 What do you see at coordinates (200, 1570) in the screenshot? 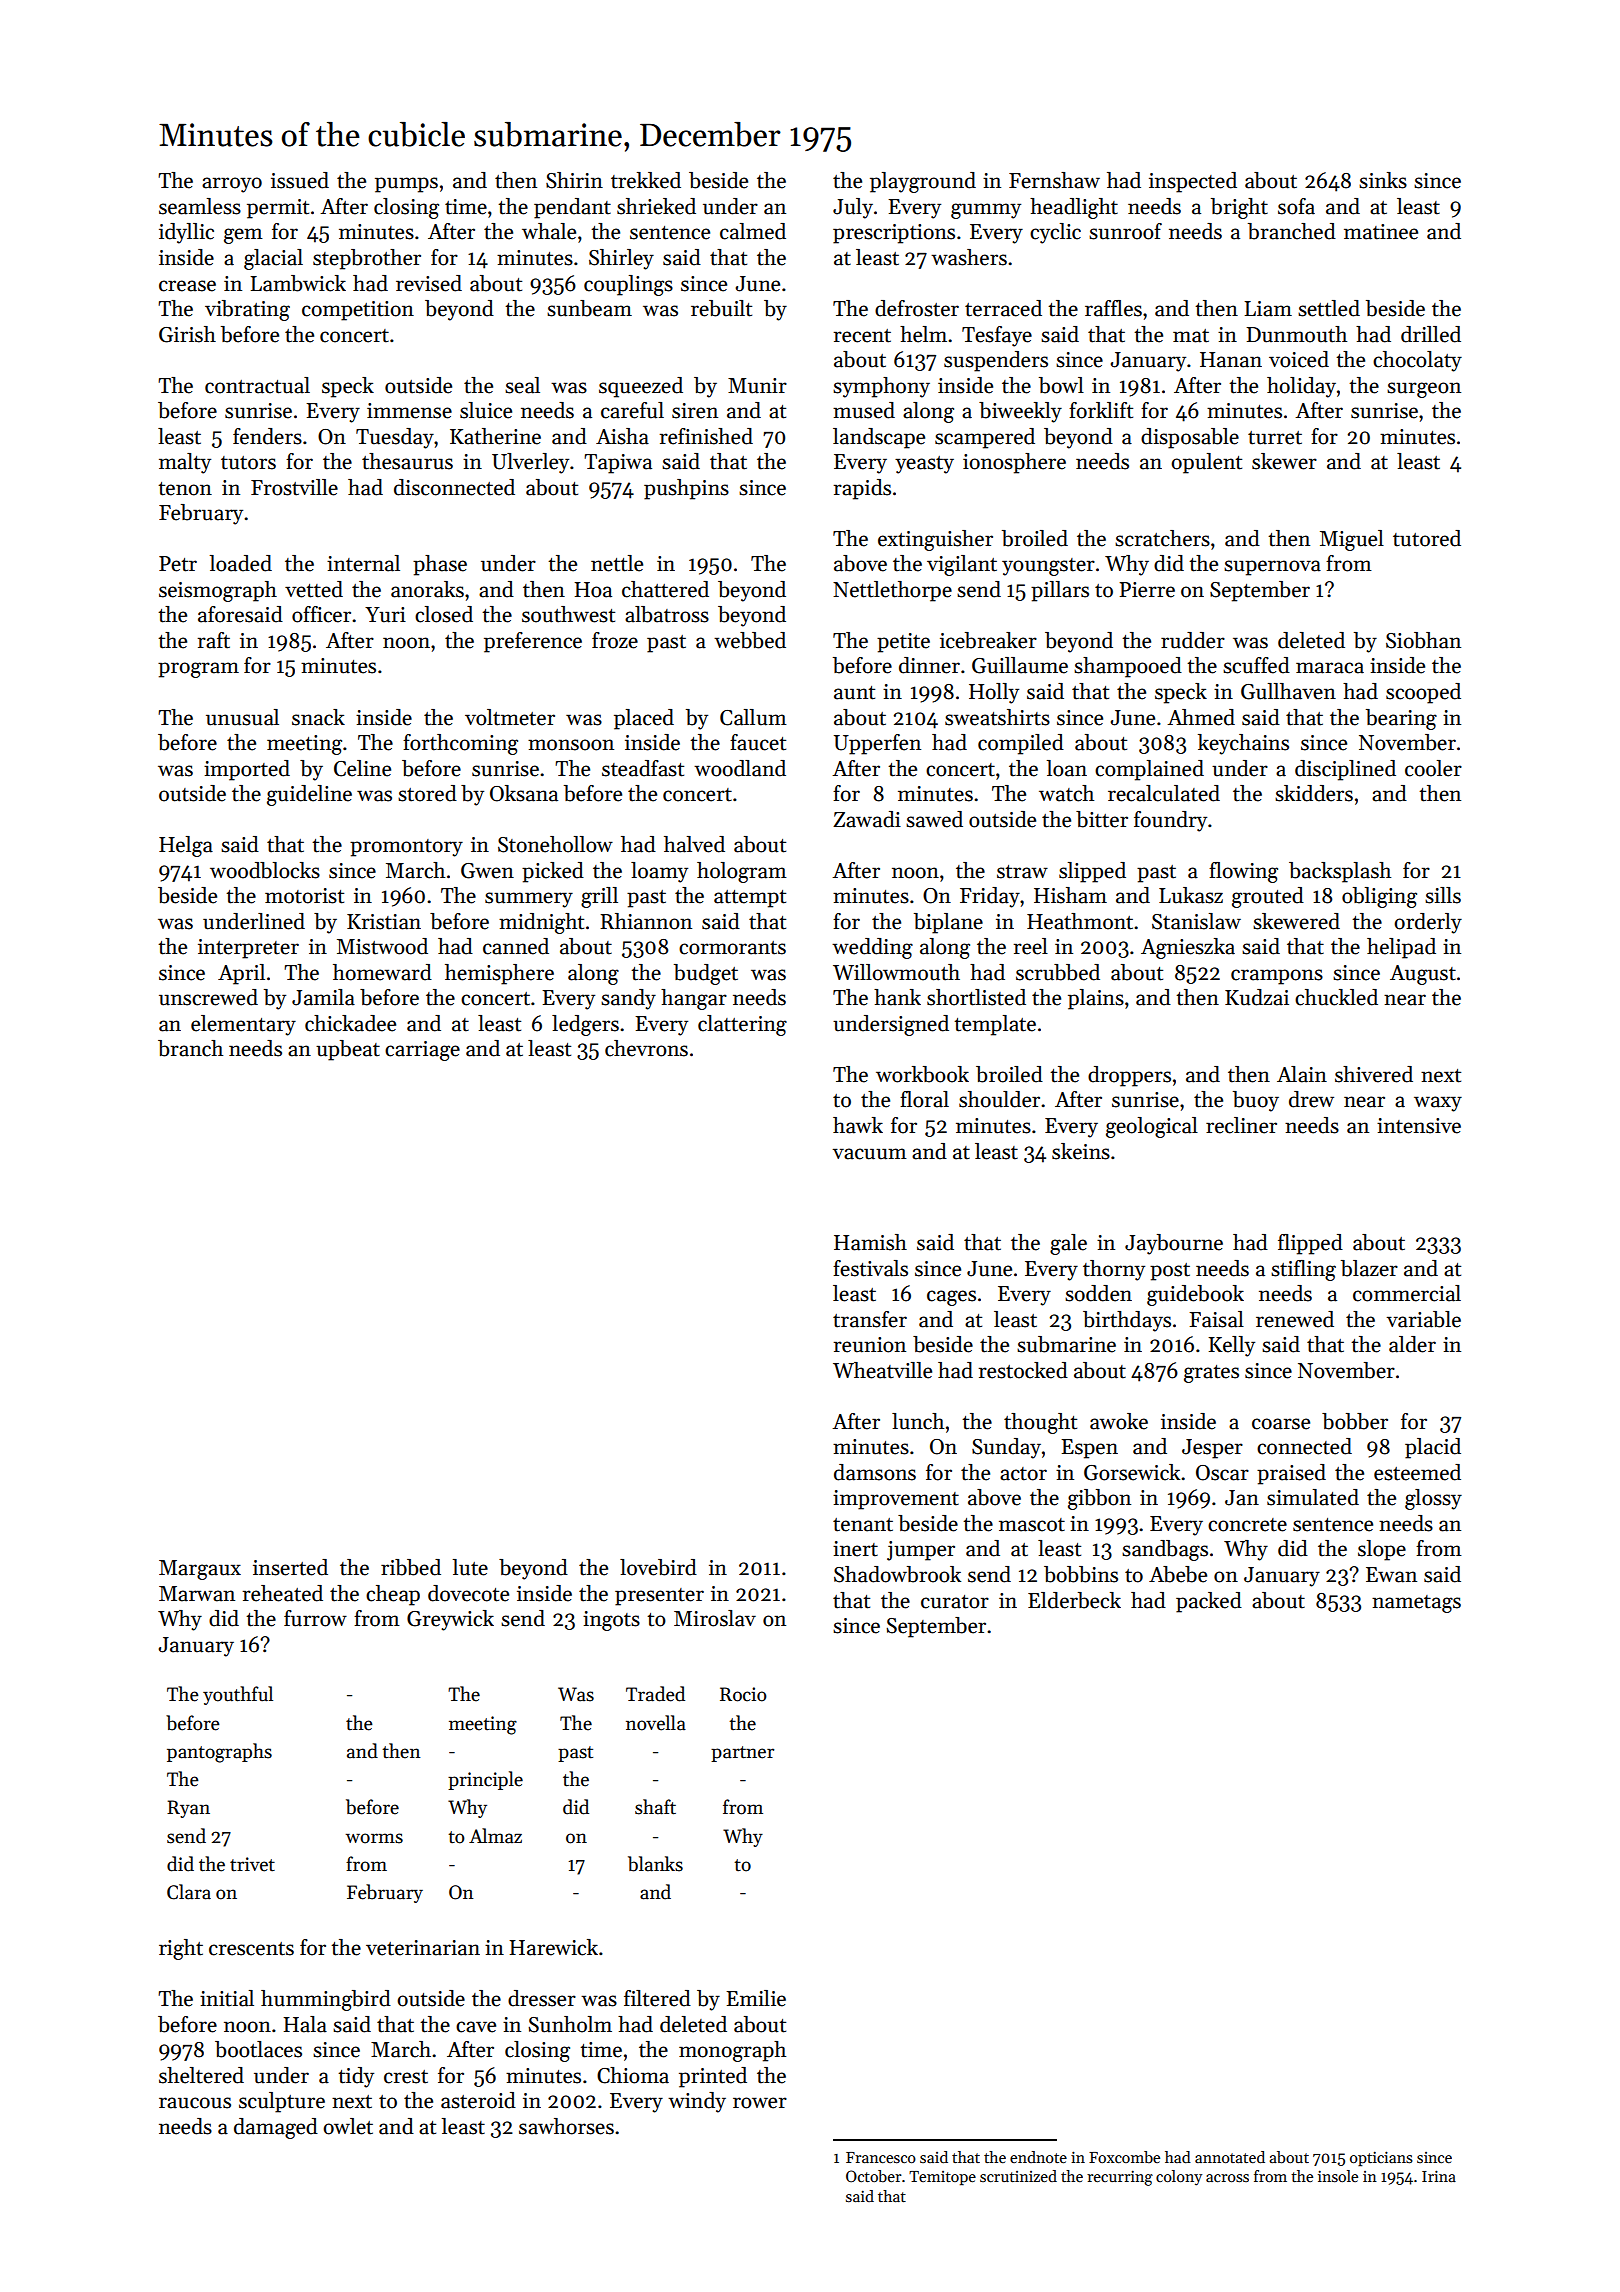
I see `Margaux` at bounding box center [200, 1570].
